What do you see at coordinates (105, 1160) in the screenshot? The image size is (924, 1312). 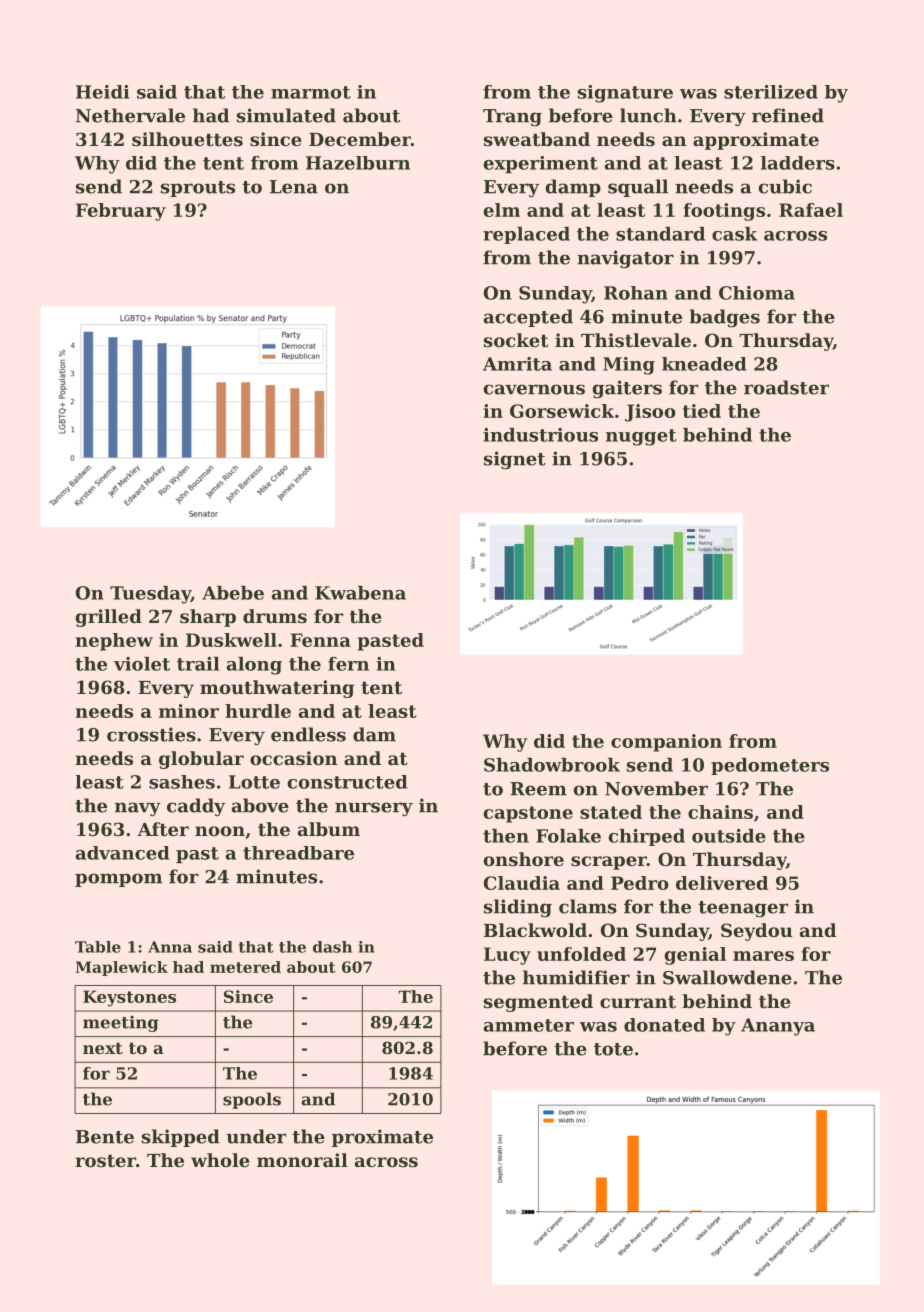 I see `roster` at bounding box center [105, 1160].
